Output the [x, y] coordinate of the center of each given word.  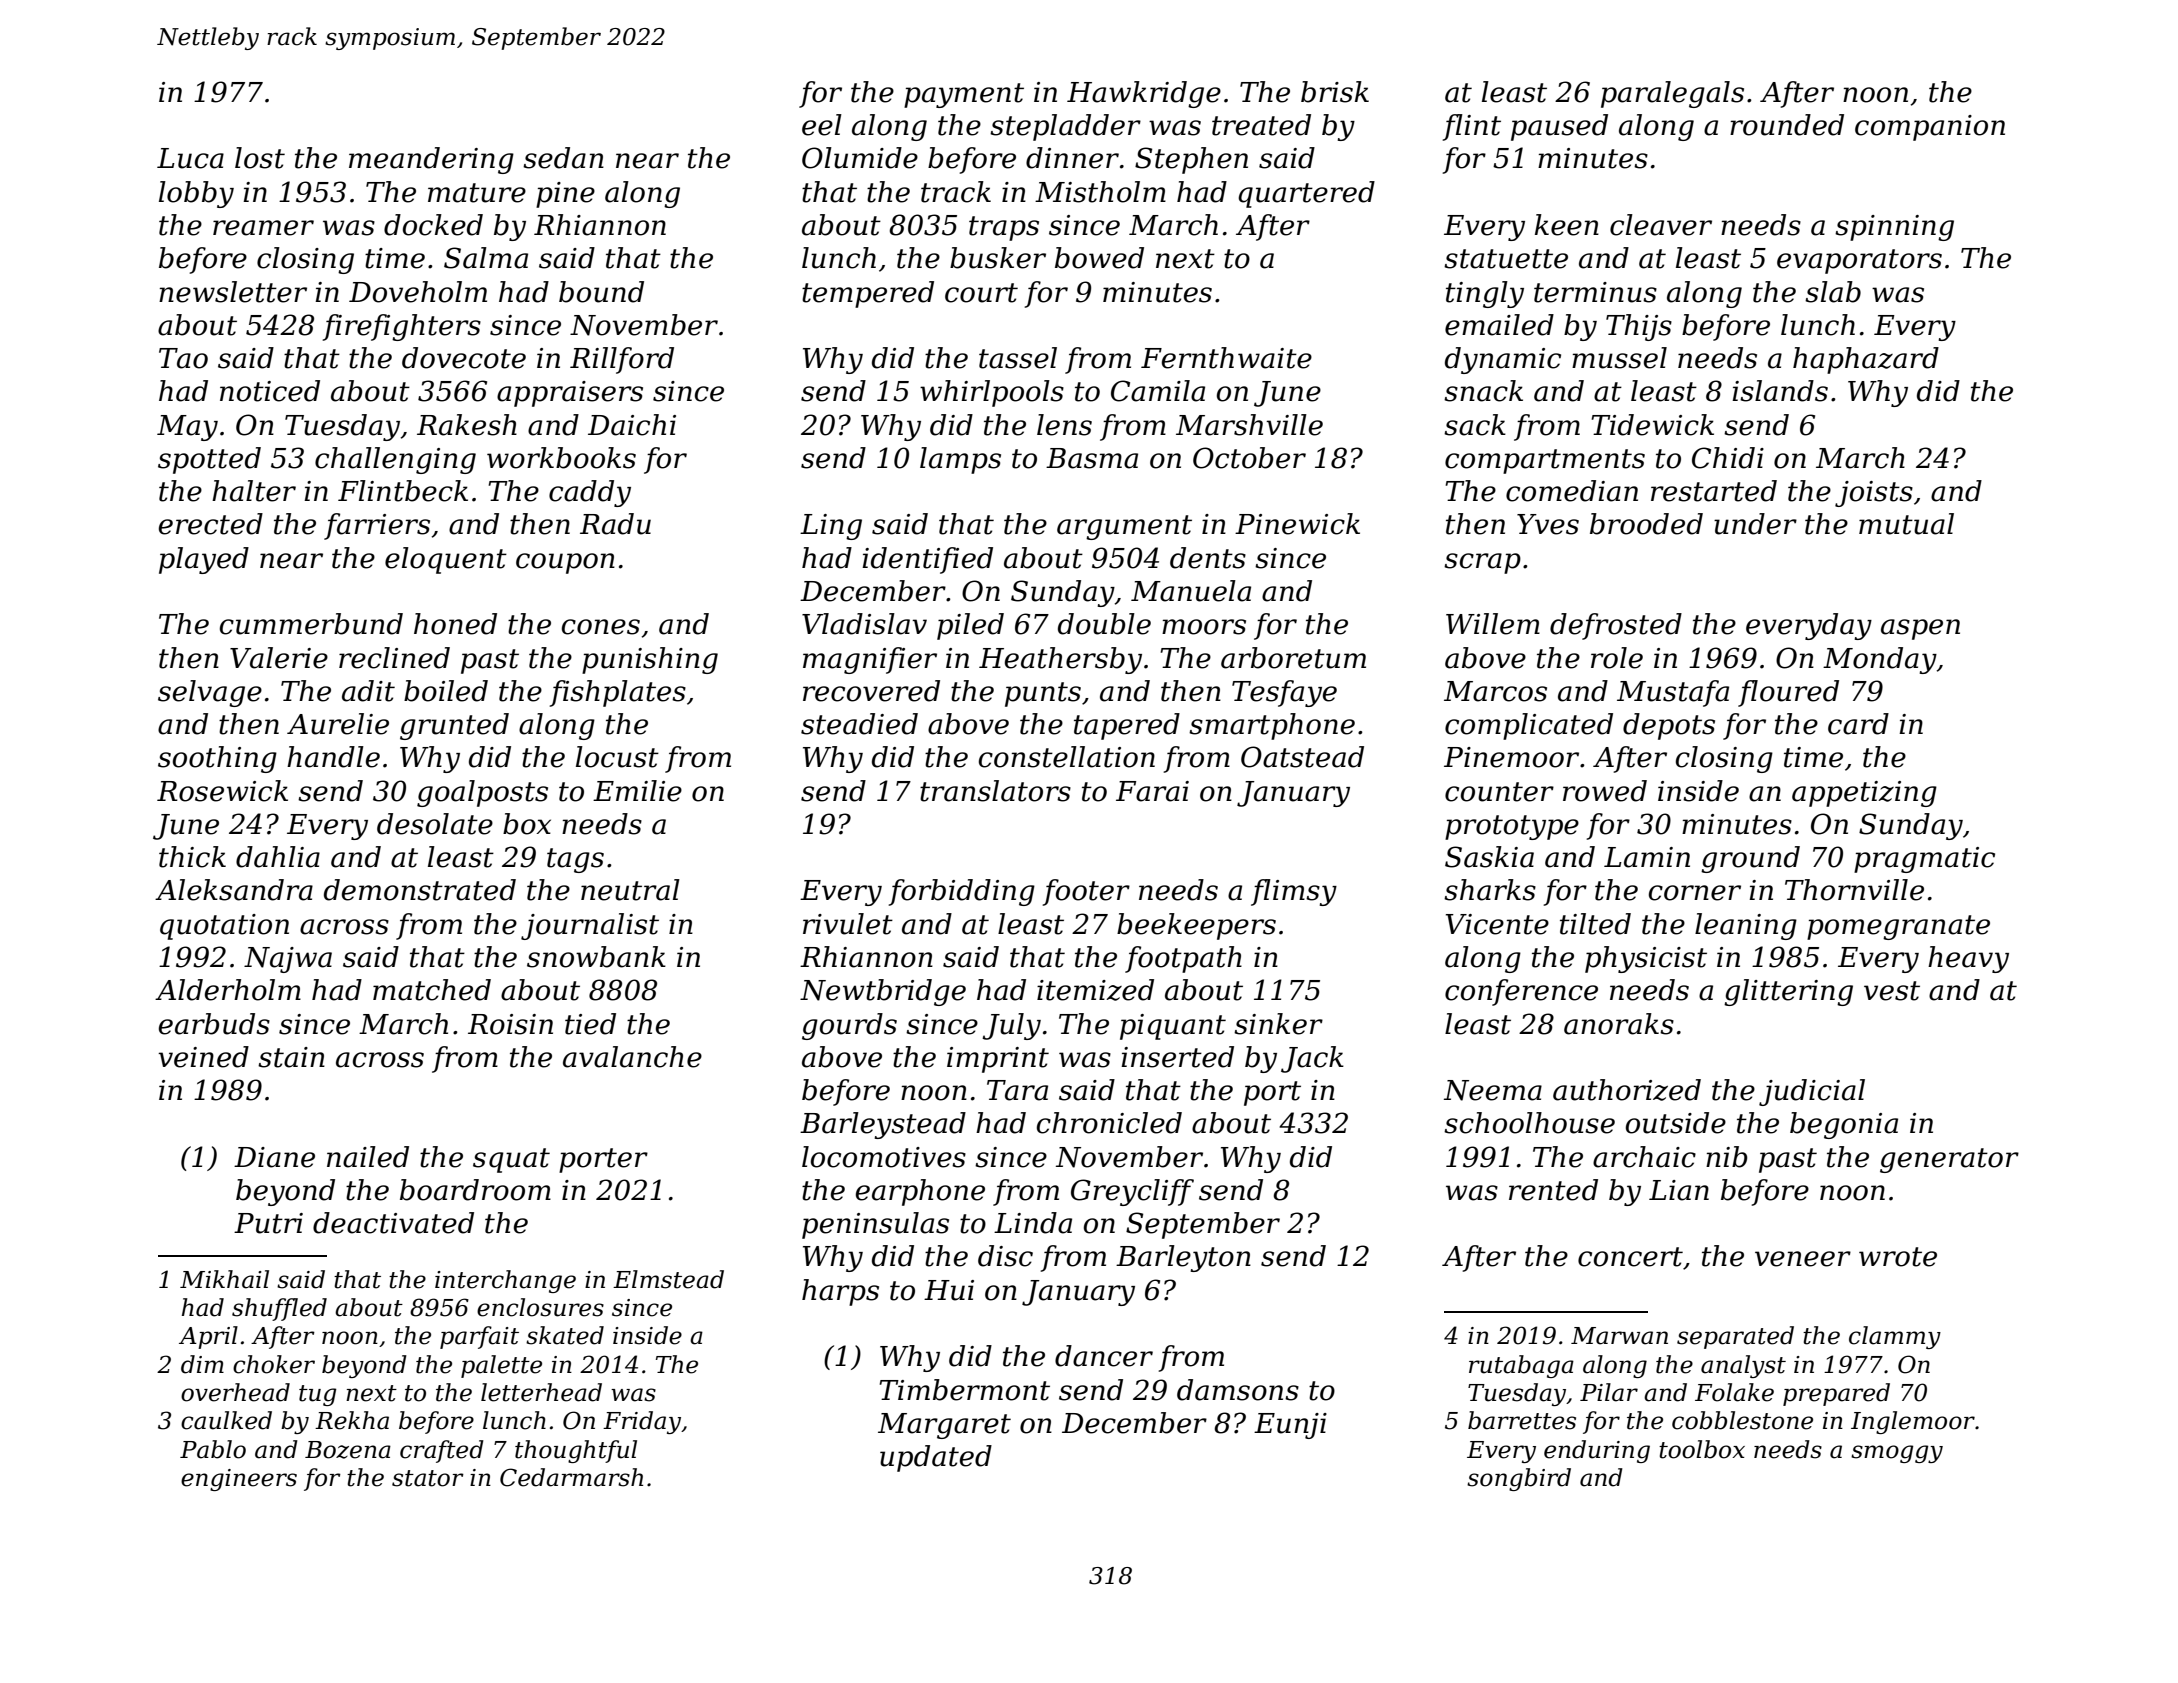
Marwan [1619, 1336]
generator [1949, 1160]
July [1011, 1026]
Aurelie [338, 724]
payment [964, 95]
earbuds [214, 1024]
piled [970, 626]
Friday [642, 1422]
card [1858, 724]
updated [936, 1458]
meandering [431, 160]
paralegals [1672, 94]
